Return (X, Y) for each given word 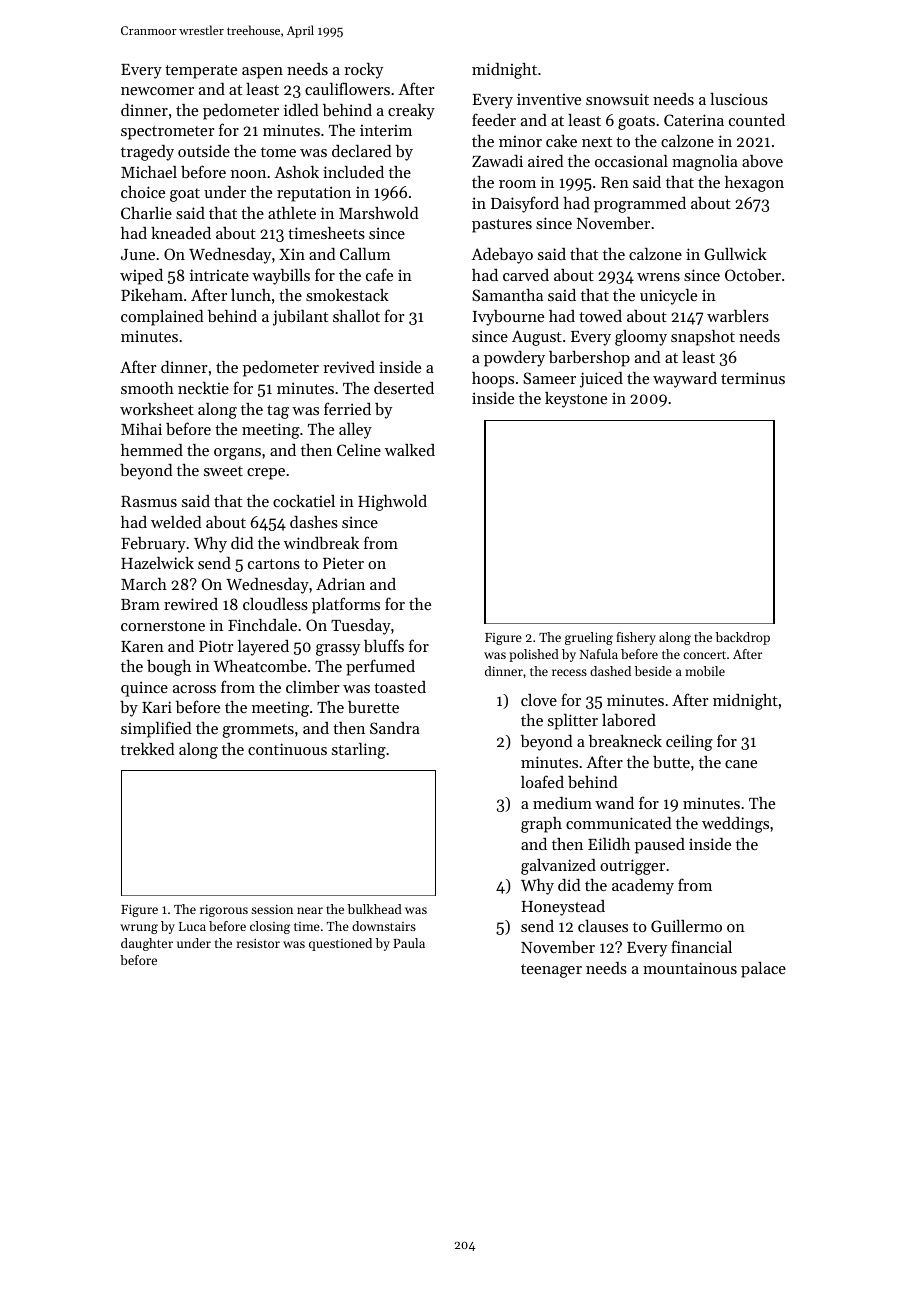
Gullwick (735, 254)
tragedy (147, 153)
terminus (753, 378)
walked (410, 450)
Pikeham (152, 295)
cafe (379, 274)
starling (359, 751)
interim (386, 130)
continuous (287, 749)
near (310, 910)
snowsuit (617, 99)
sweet (223, 471)
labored (629, 720)
